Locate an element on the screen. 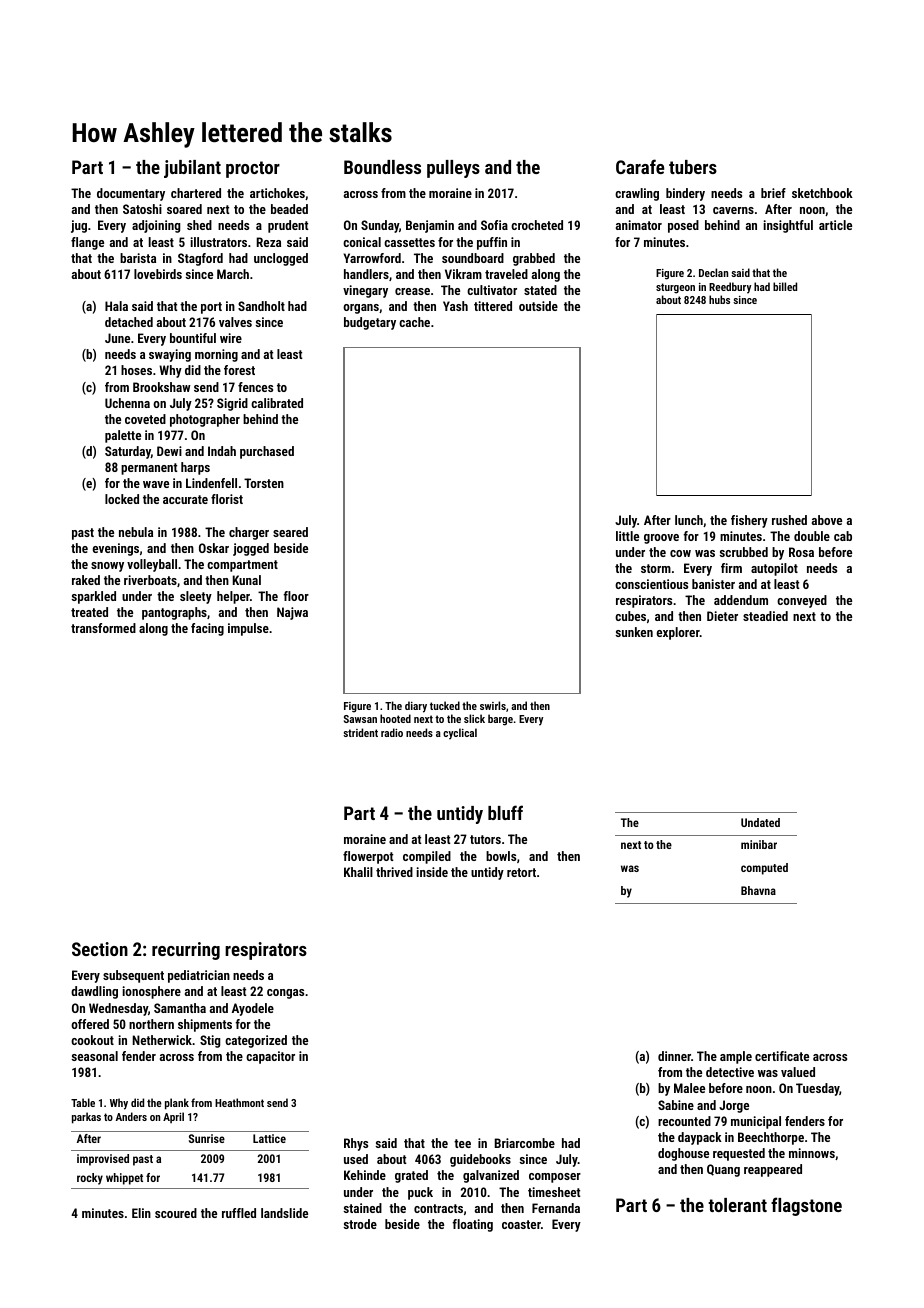 The height and width of the screenshot is (1308, 924). Carafe is located at coordinates (640, 166).
